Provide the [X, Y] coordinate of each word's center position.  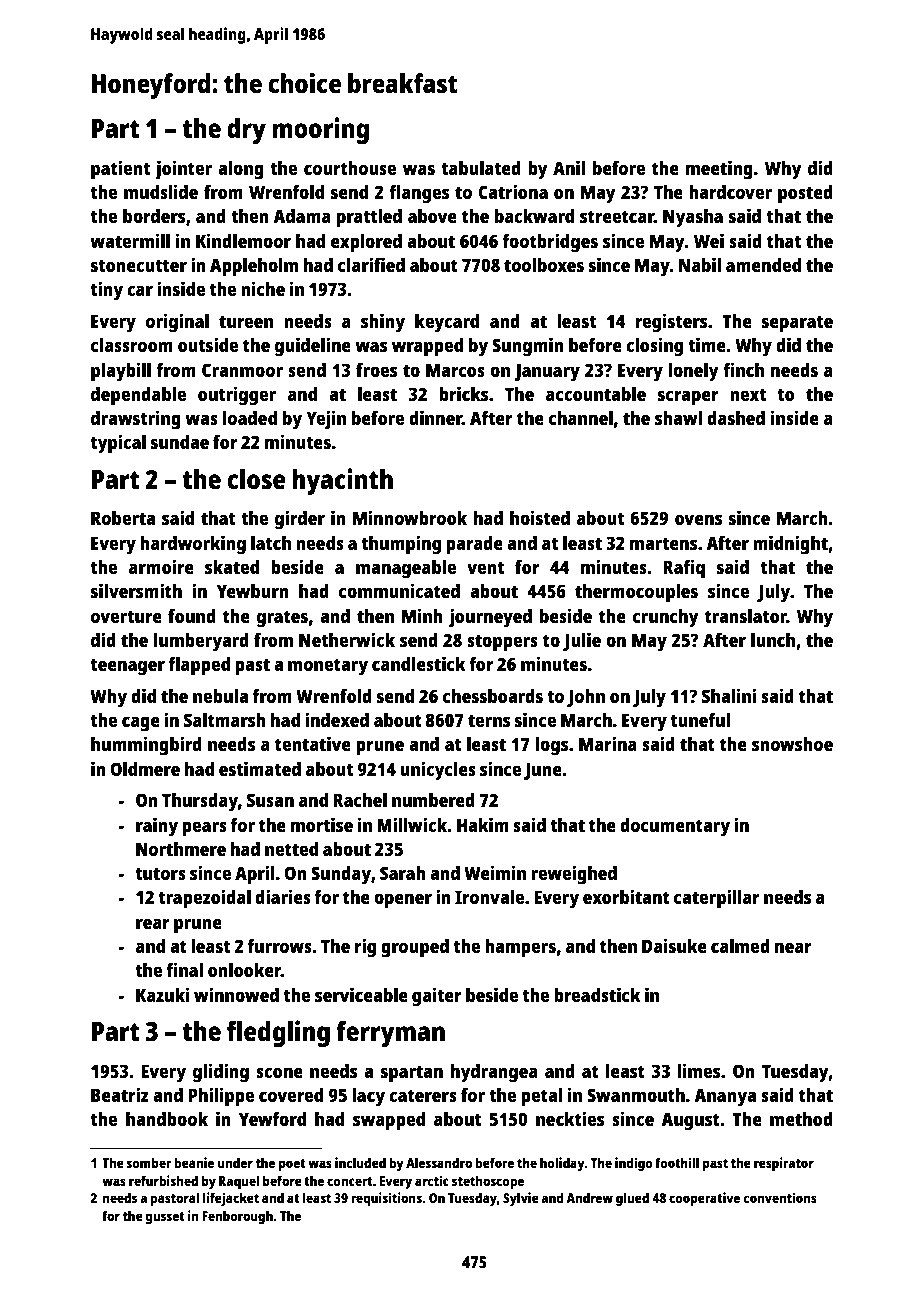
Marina [608, 743]
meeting [719, 170]
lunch [773, 640]
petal [541, 1097]
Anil [569, 167]
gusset [165, 1218]
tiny [106, 291]
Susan [270, 800]
